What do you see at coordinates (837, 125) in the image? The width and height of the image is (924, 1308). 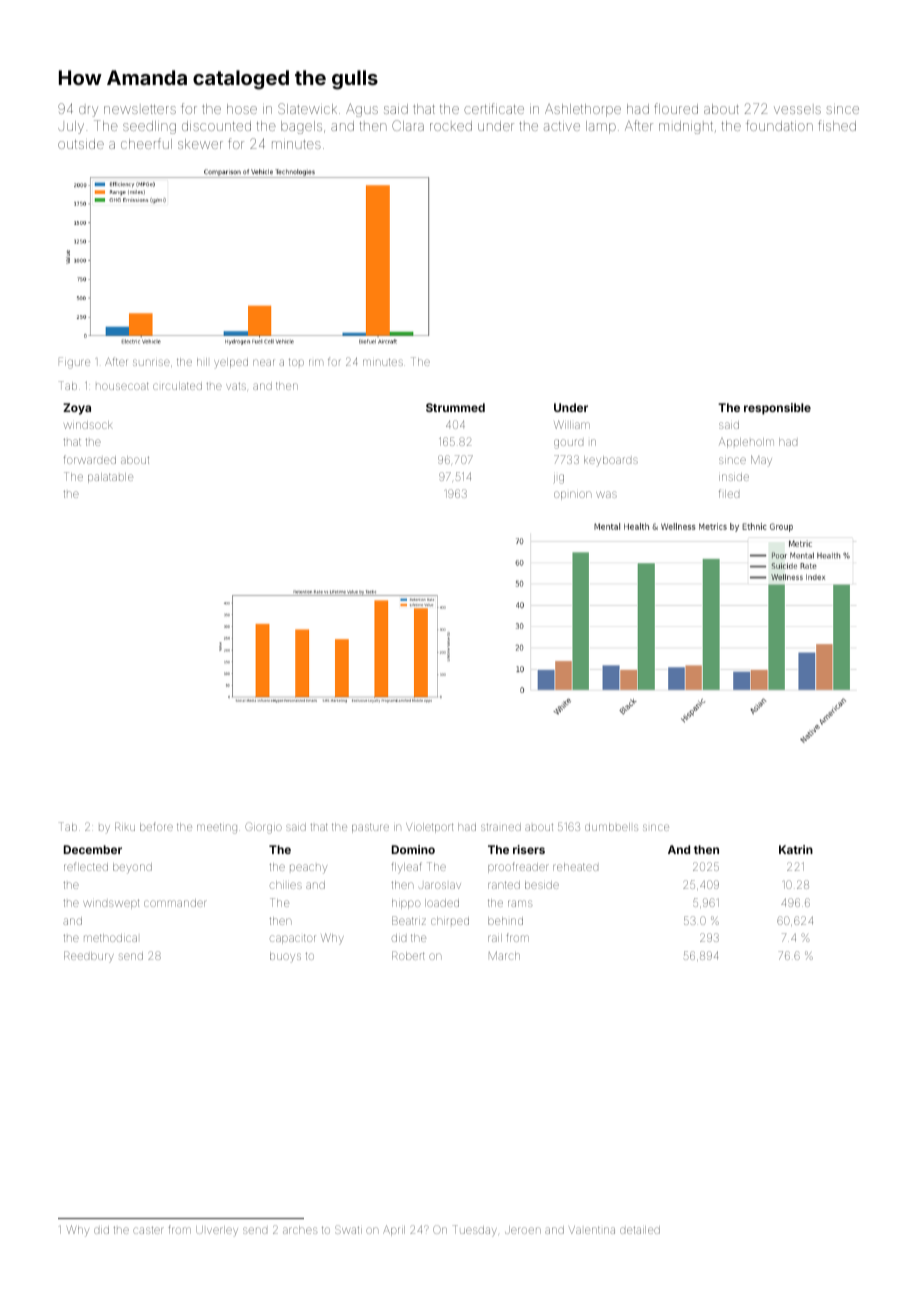 I see `fished` at bounding box center [837, 125].
